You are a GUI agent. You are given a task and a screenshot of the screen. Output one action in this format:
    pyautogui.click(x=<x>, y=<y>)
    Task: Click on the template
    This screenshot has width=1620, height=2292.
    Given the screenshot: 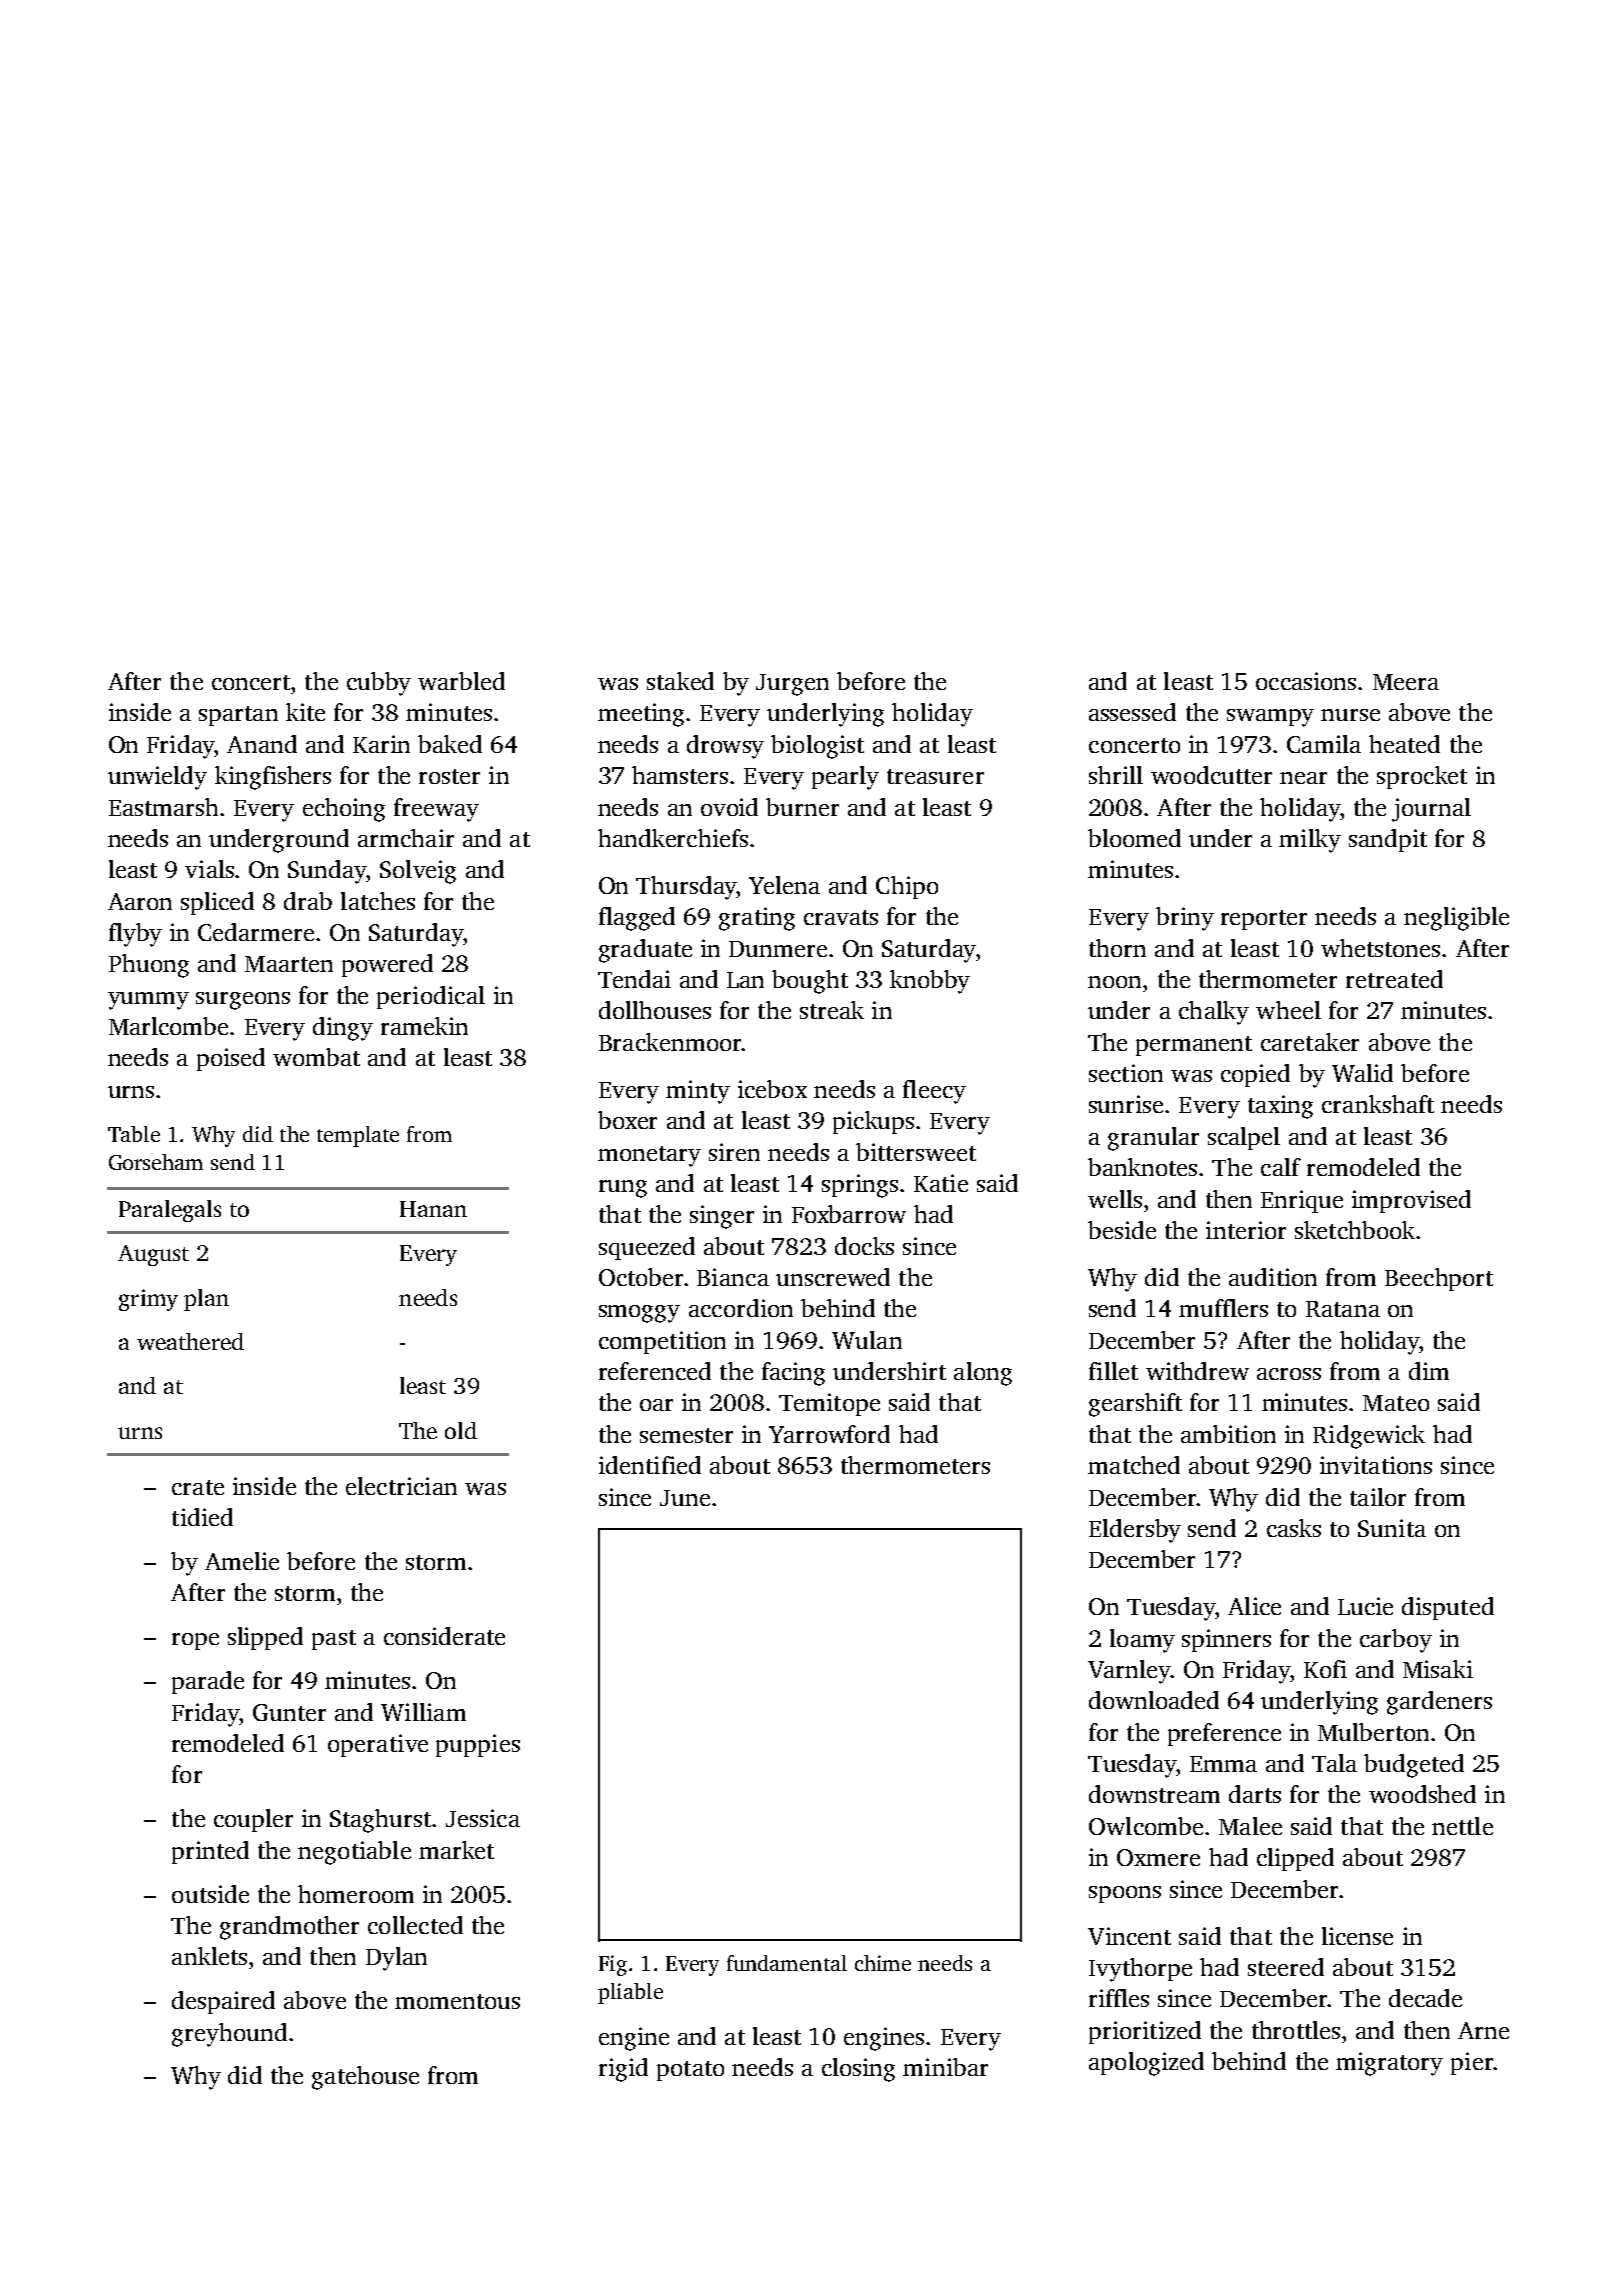 What is the action you would take?
    pyautogui.click(x=358, y=1136)
